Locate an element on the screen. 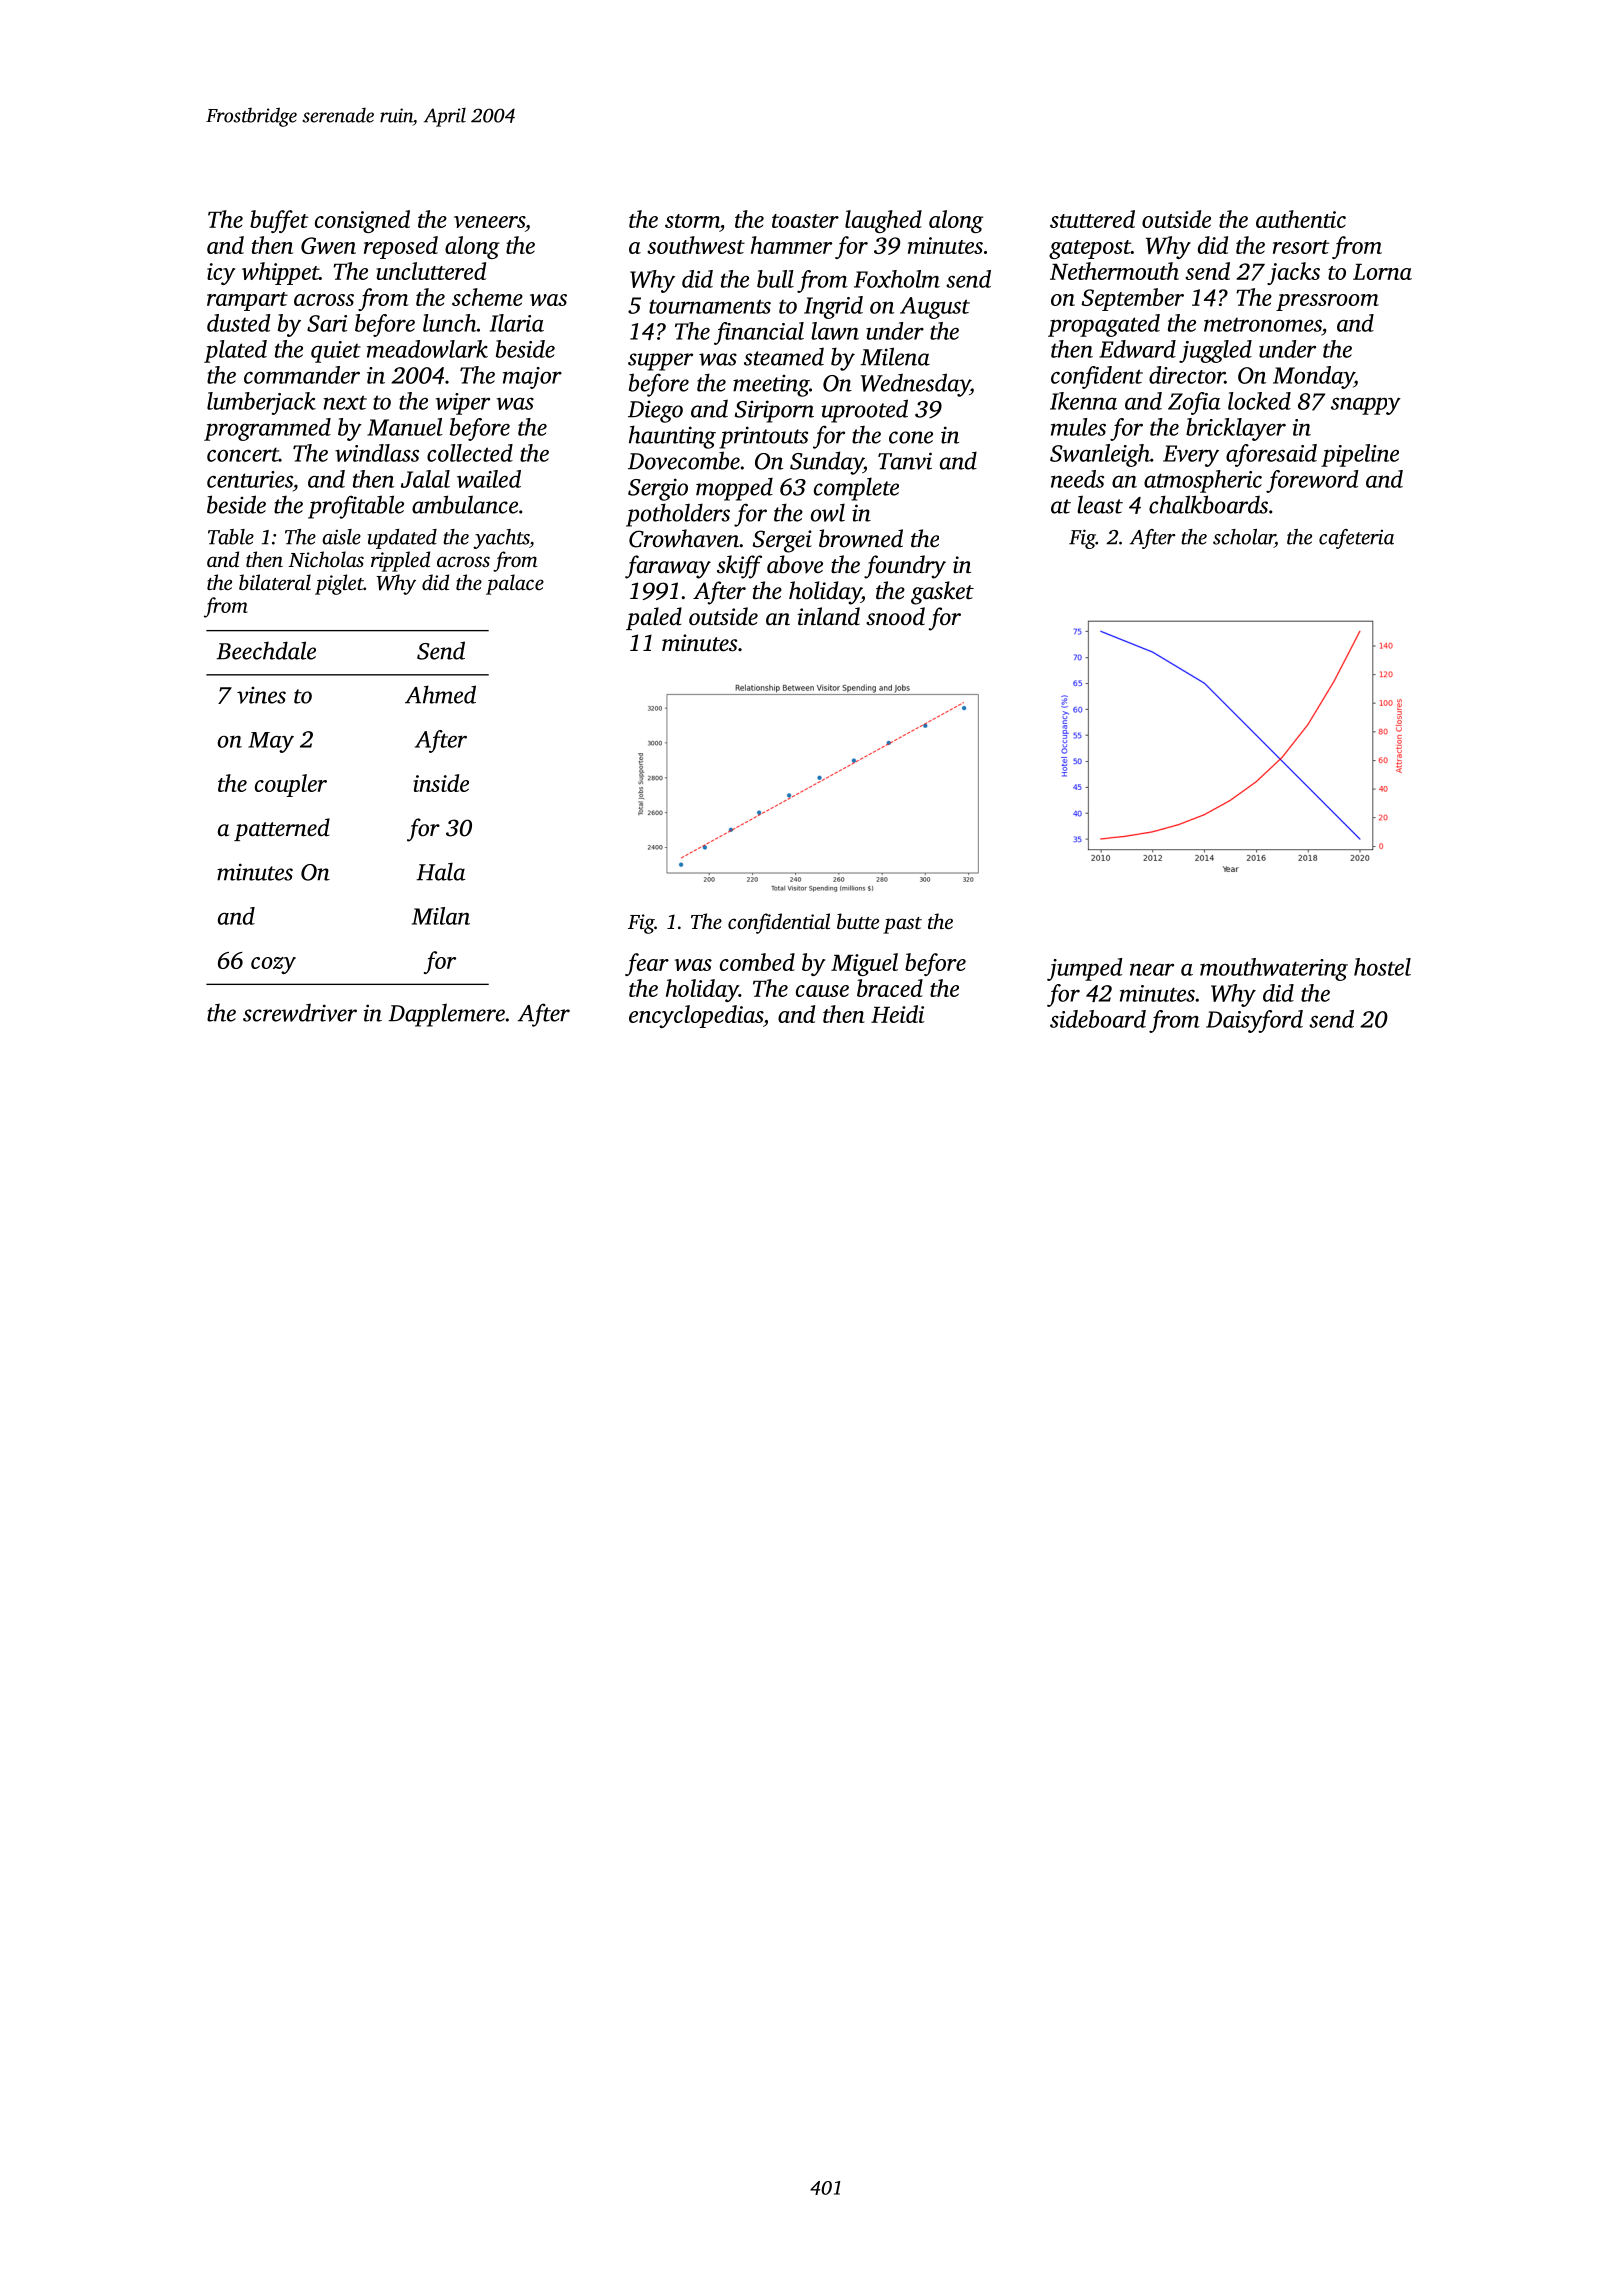  hostel is located at coordinates (1382, 967).
